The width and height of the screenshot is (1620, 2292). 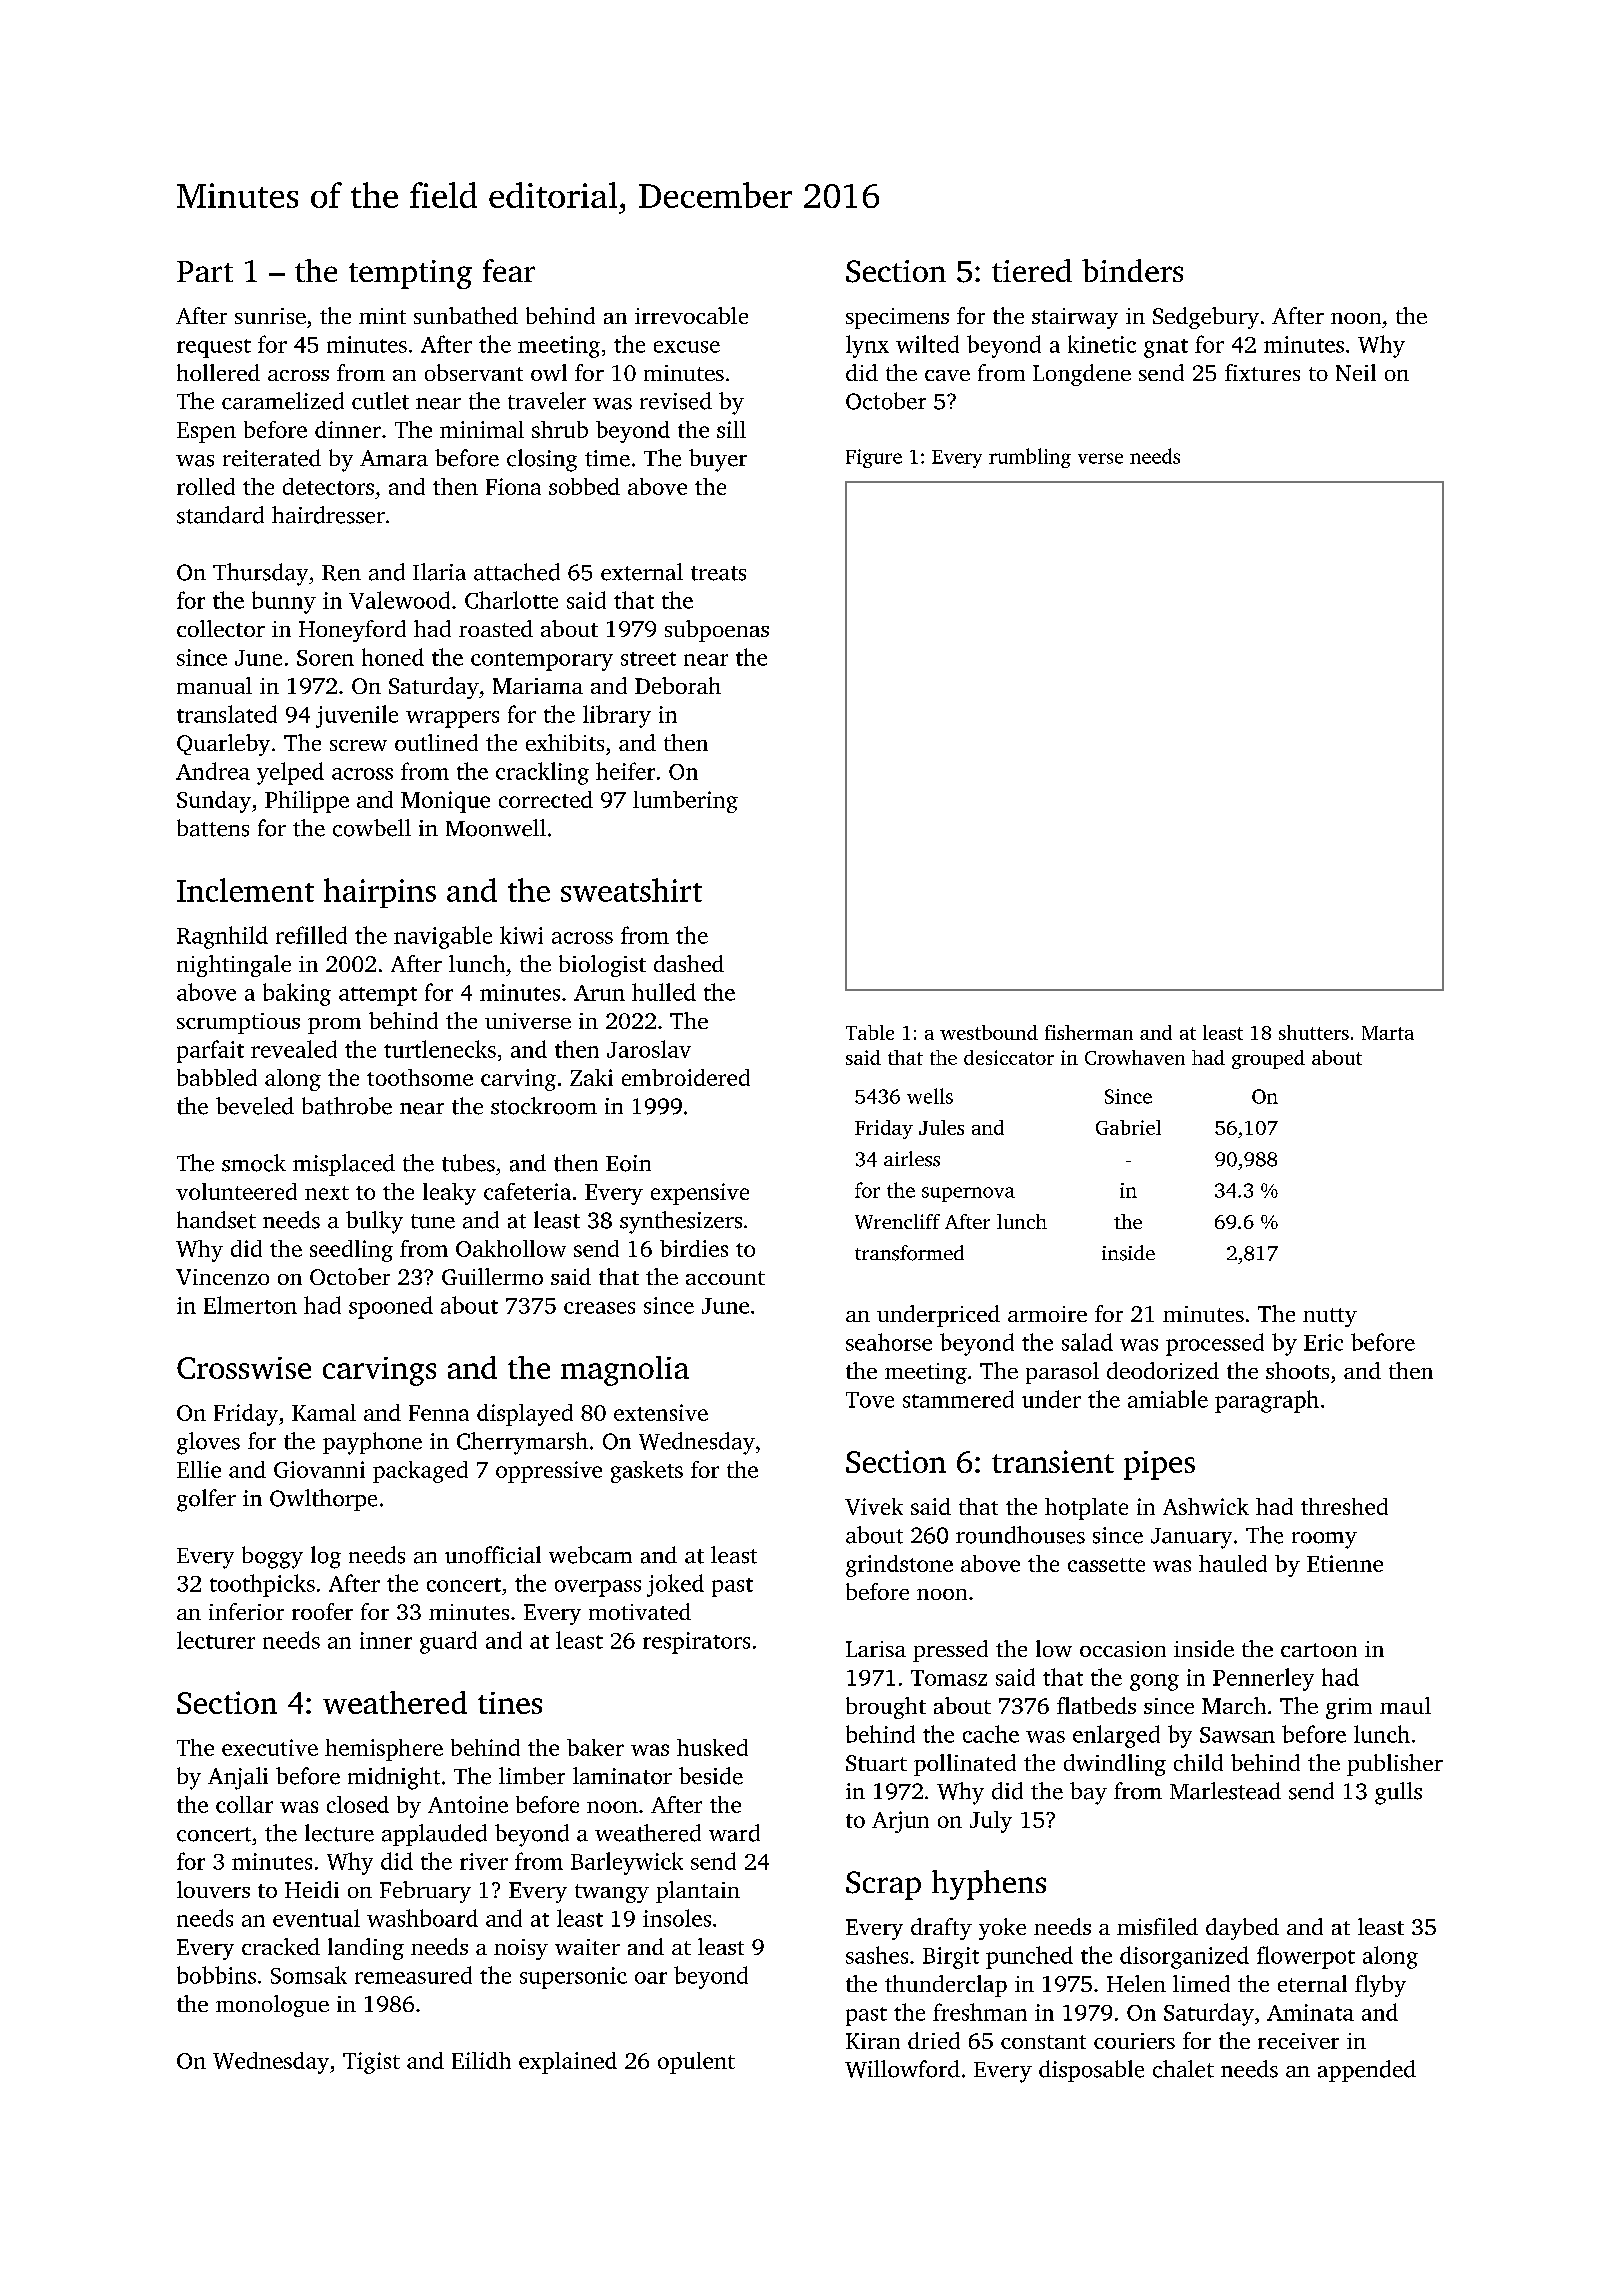 What do you see at coordinates (1262, 372) in the screenshot?
I see `fixtures` at bounding box center [1262, 372].
